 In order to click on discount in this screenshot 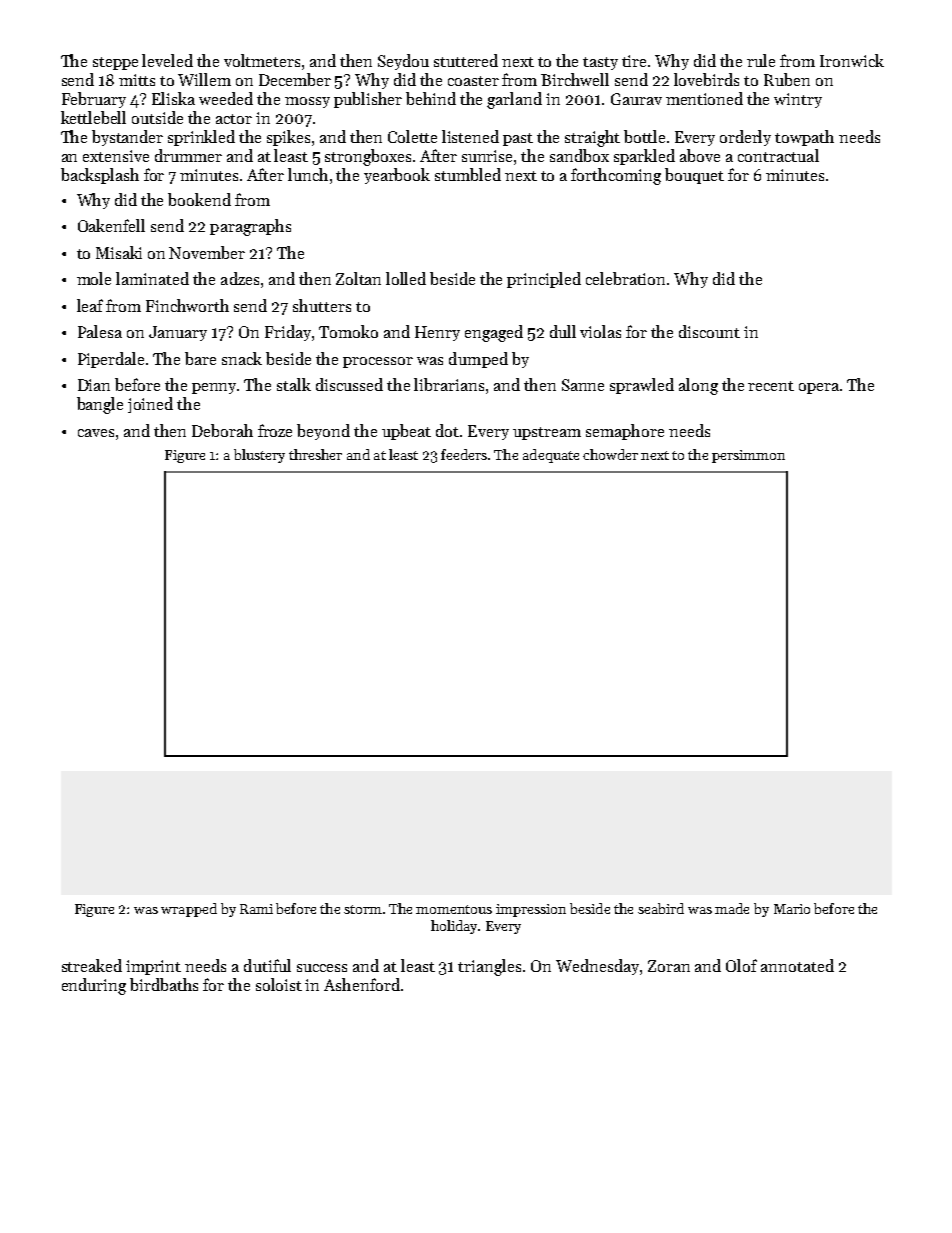, I will do `click(709, 331)`.
